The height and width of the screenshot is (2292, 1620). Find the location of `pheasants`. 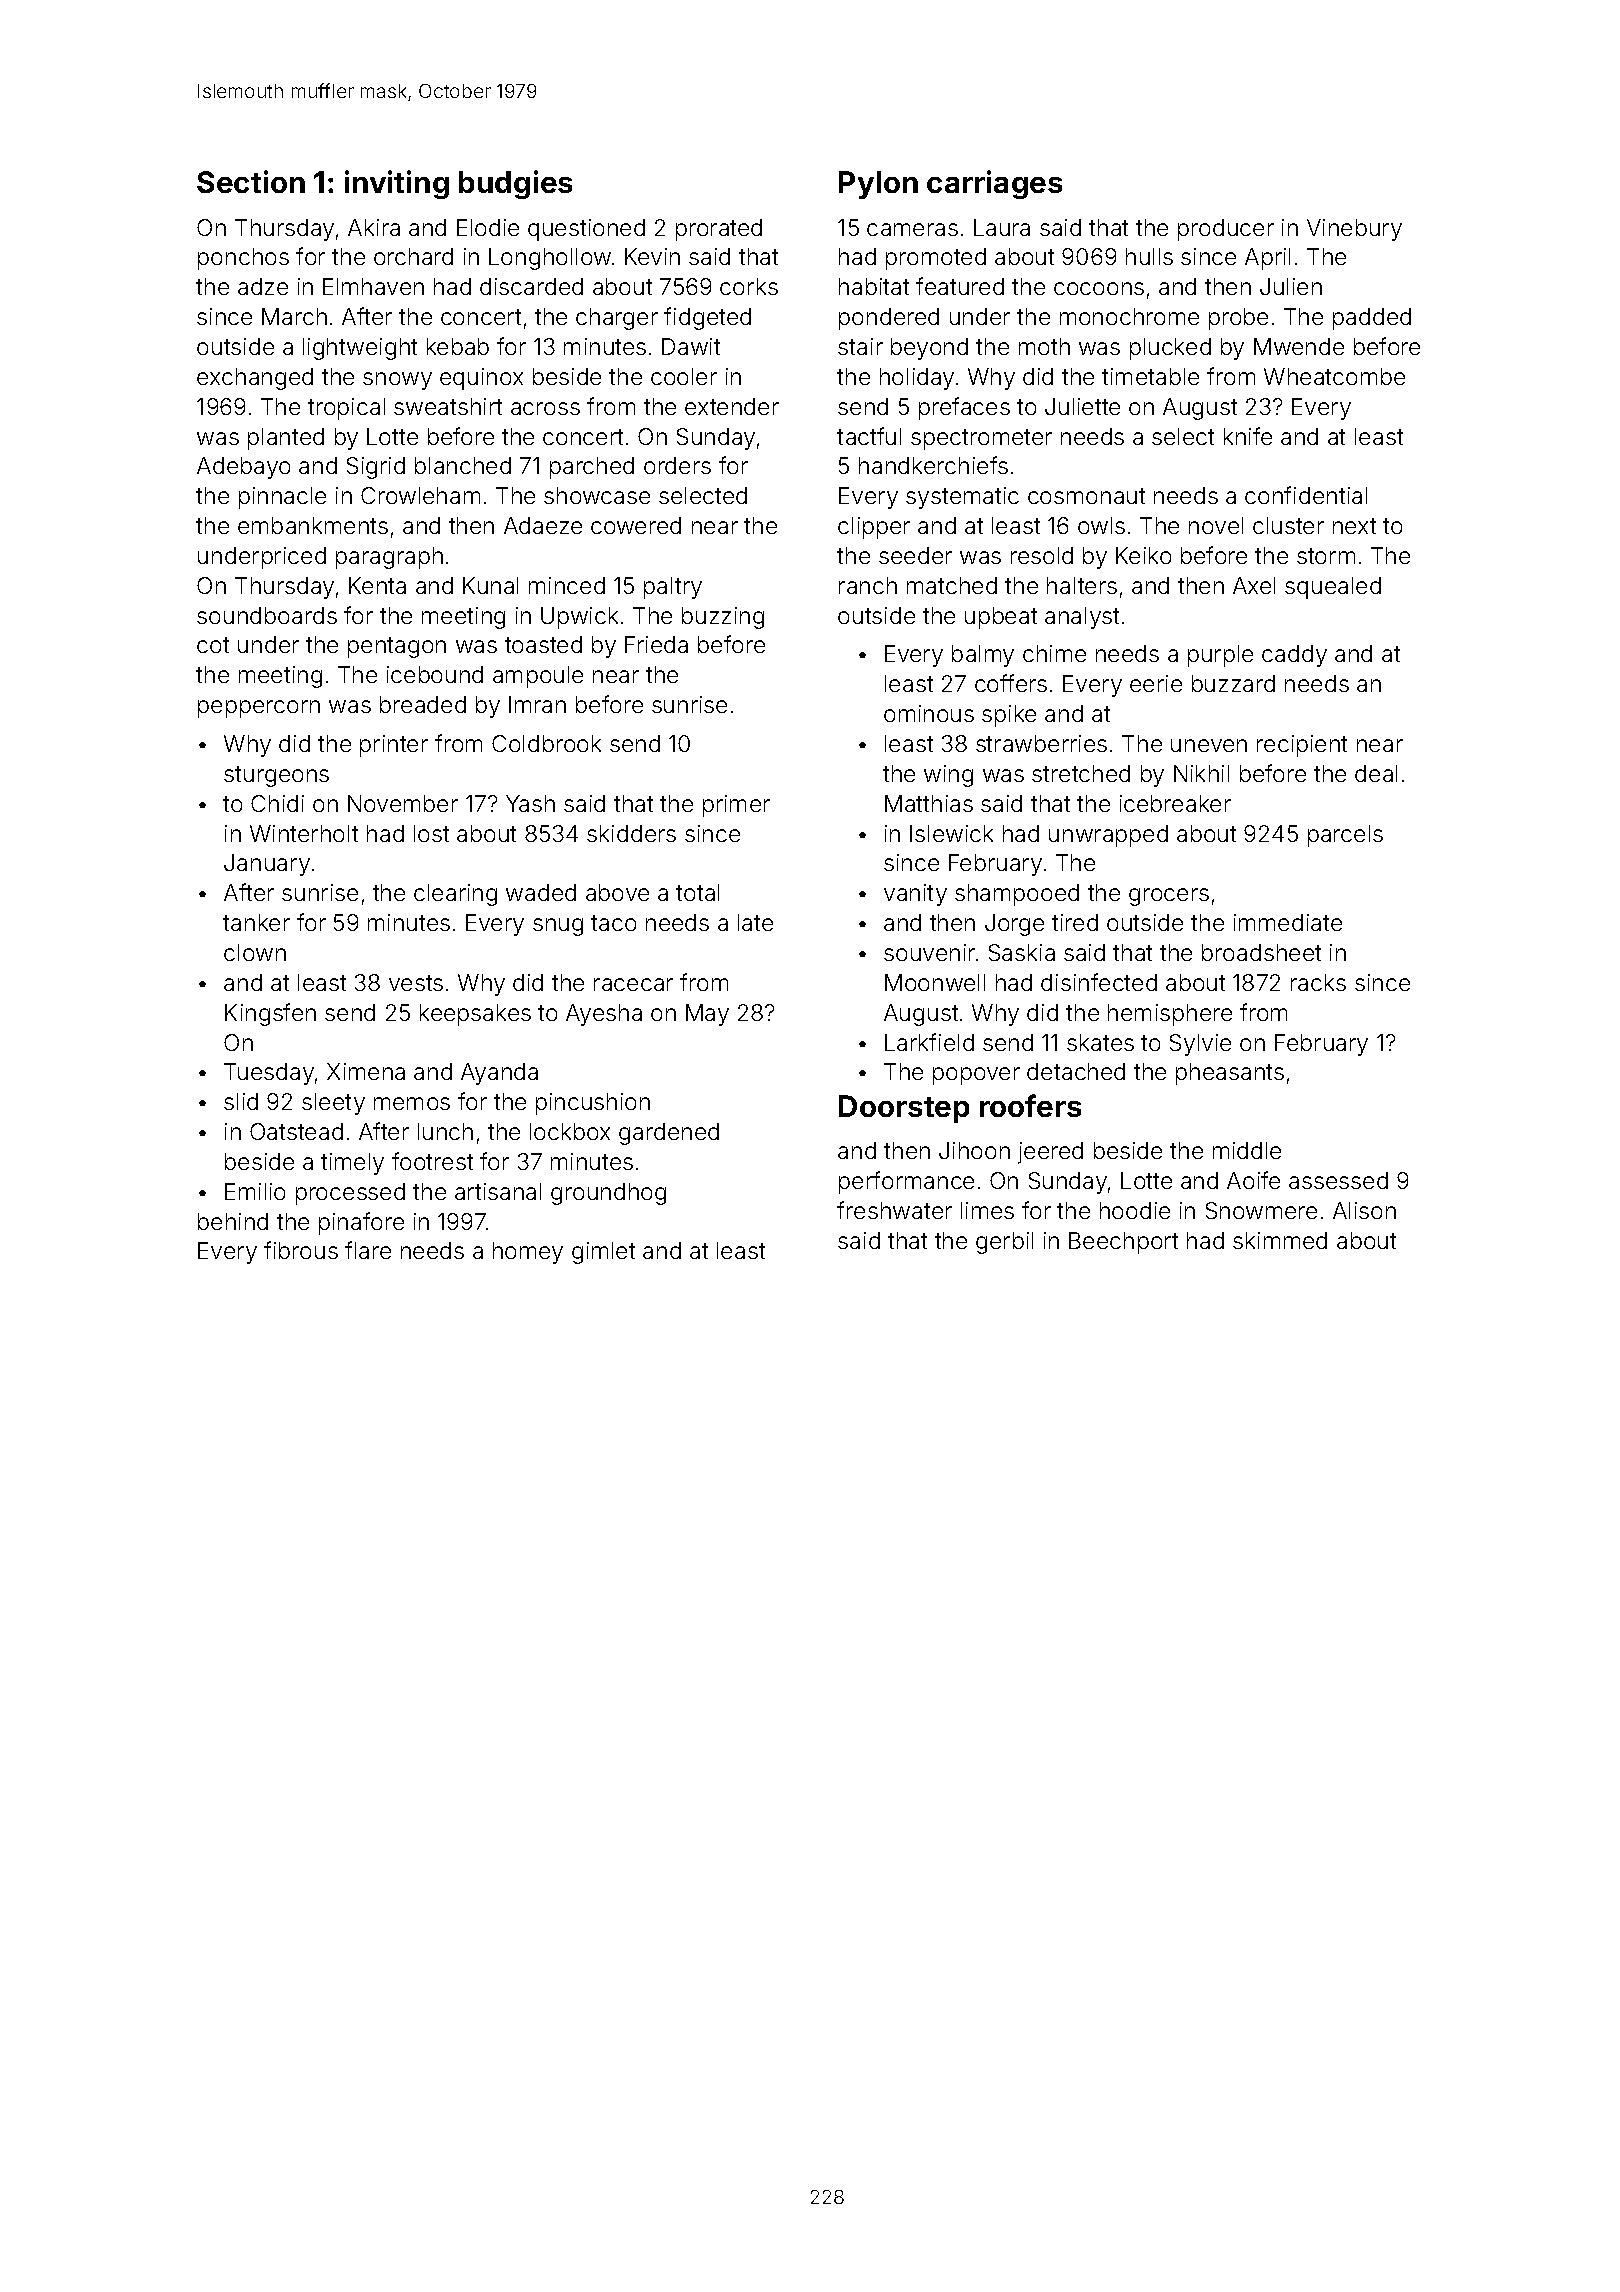

pheasants is located at coordinates (1230, 1074).
